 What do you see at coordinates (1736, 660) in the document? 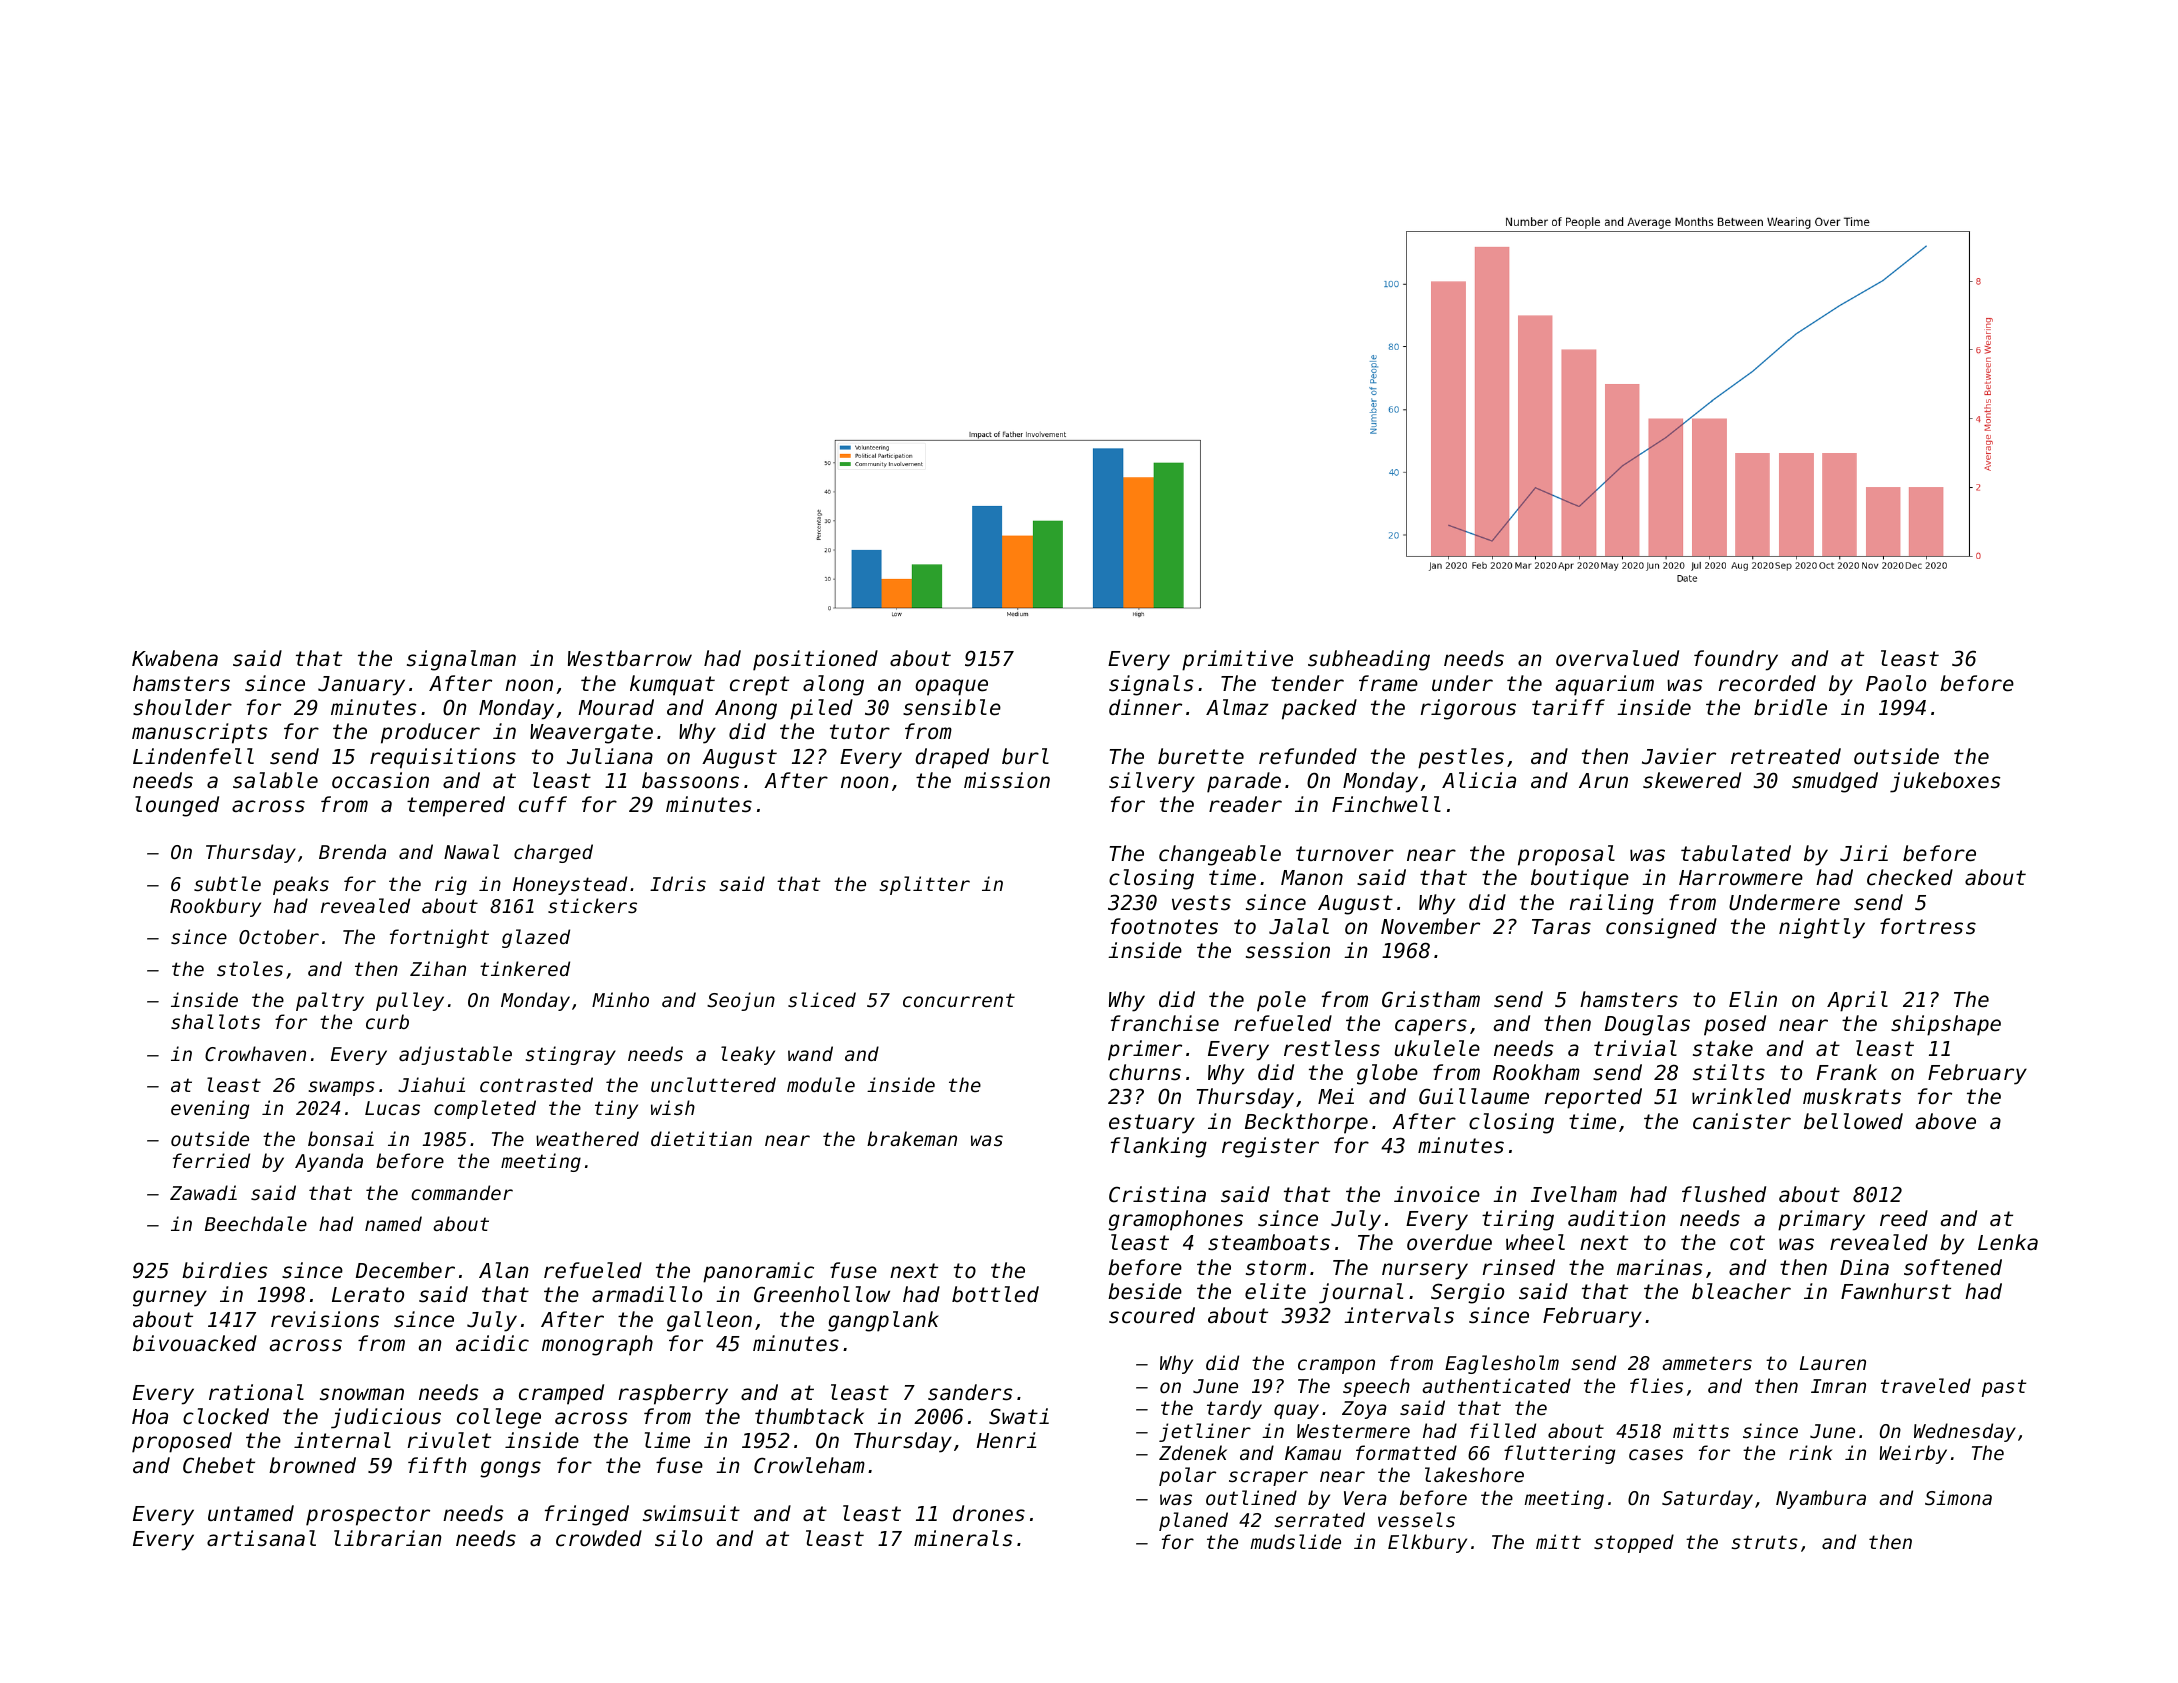
I see `foundry` at bounding box center [1736, 660].
